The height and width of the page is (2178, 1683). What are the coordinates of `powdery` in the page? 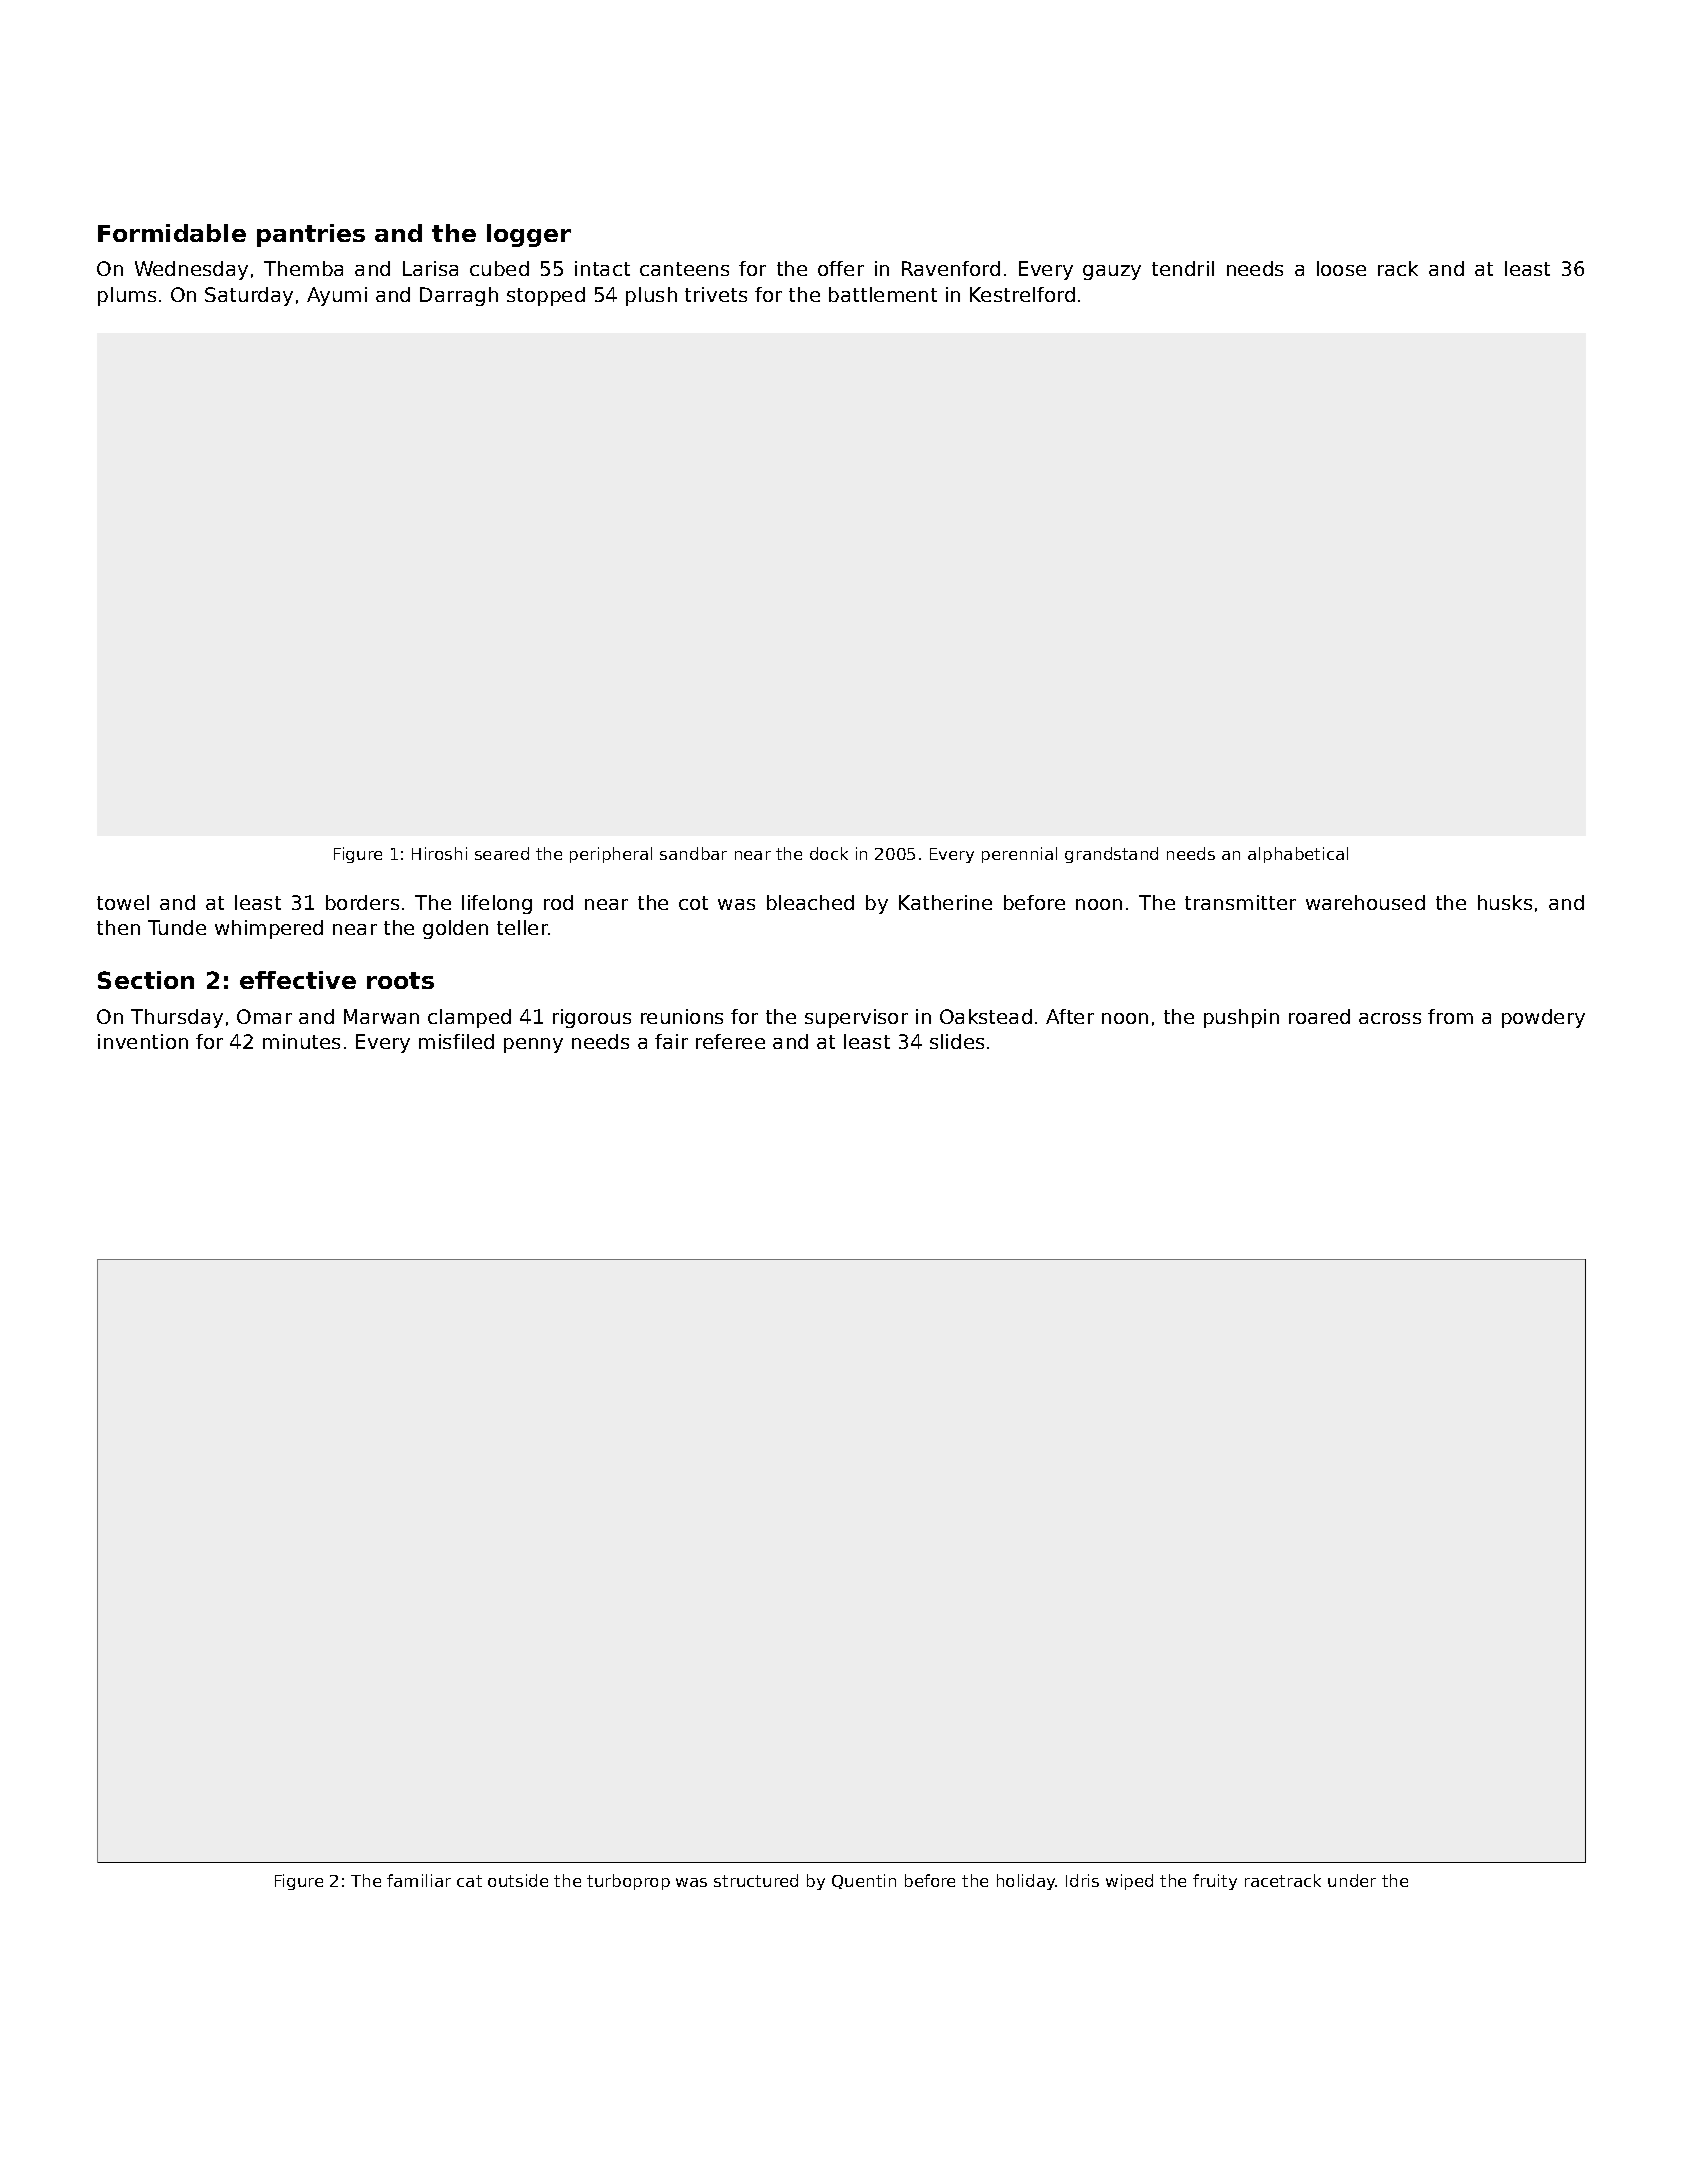 It's located at (1543, 1018).
